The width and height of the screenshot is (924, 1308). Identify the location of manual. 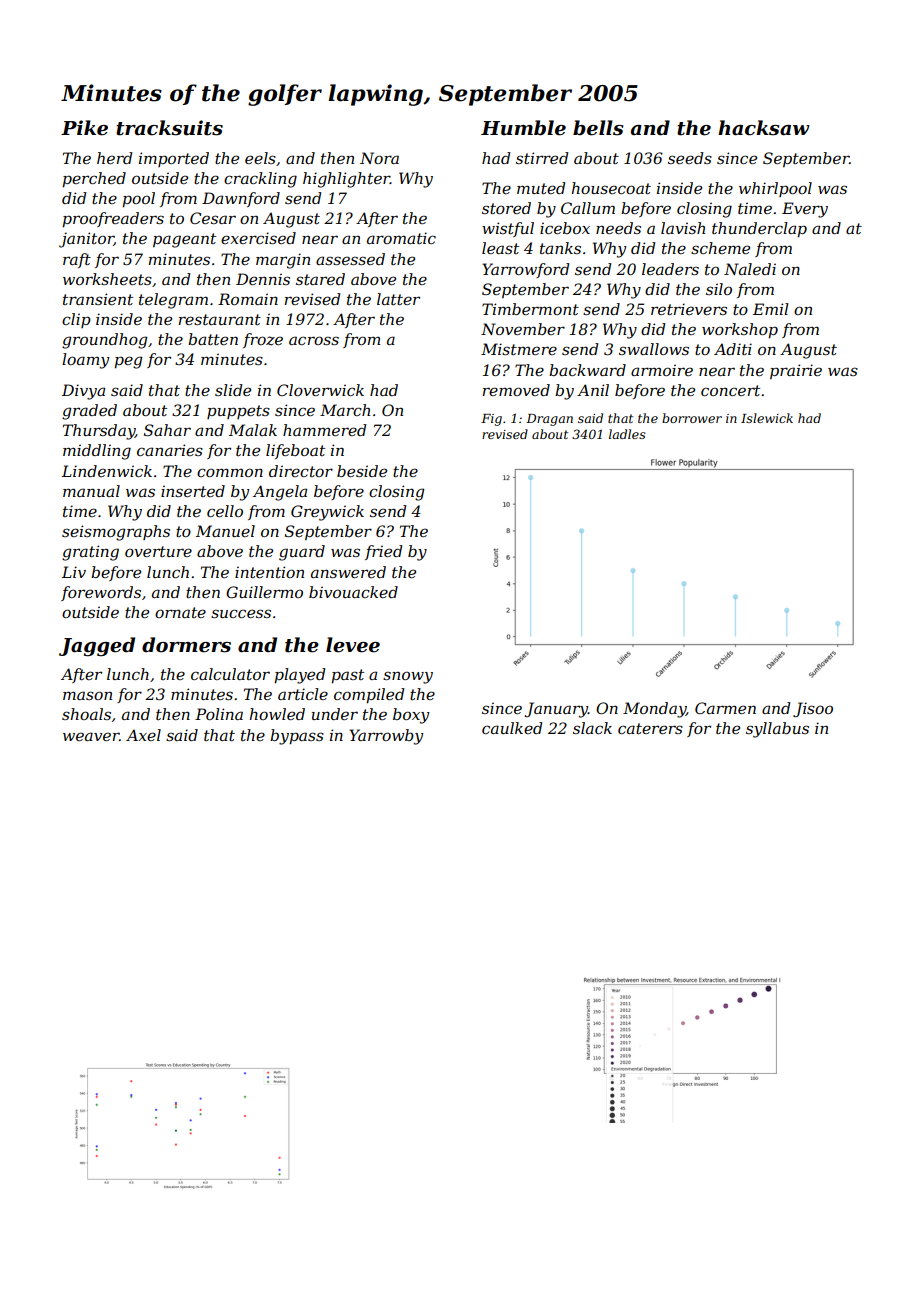
(91, 491).
